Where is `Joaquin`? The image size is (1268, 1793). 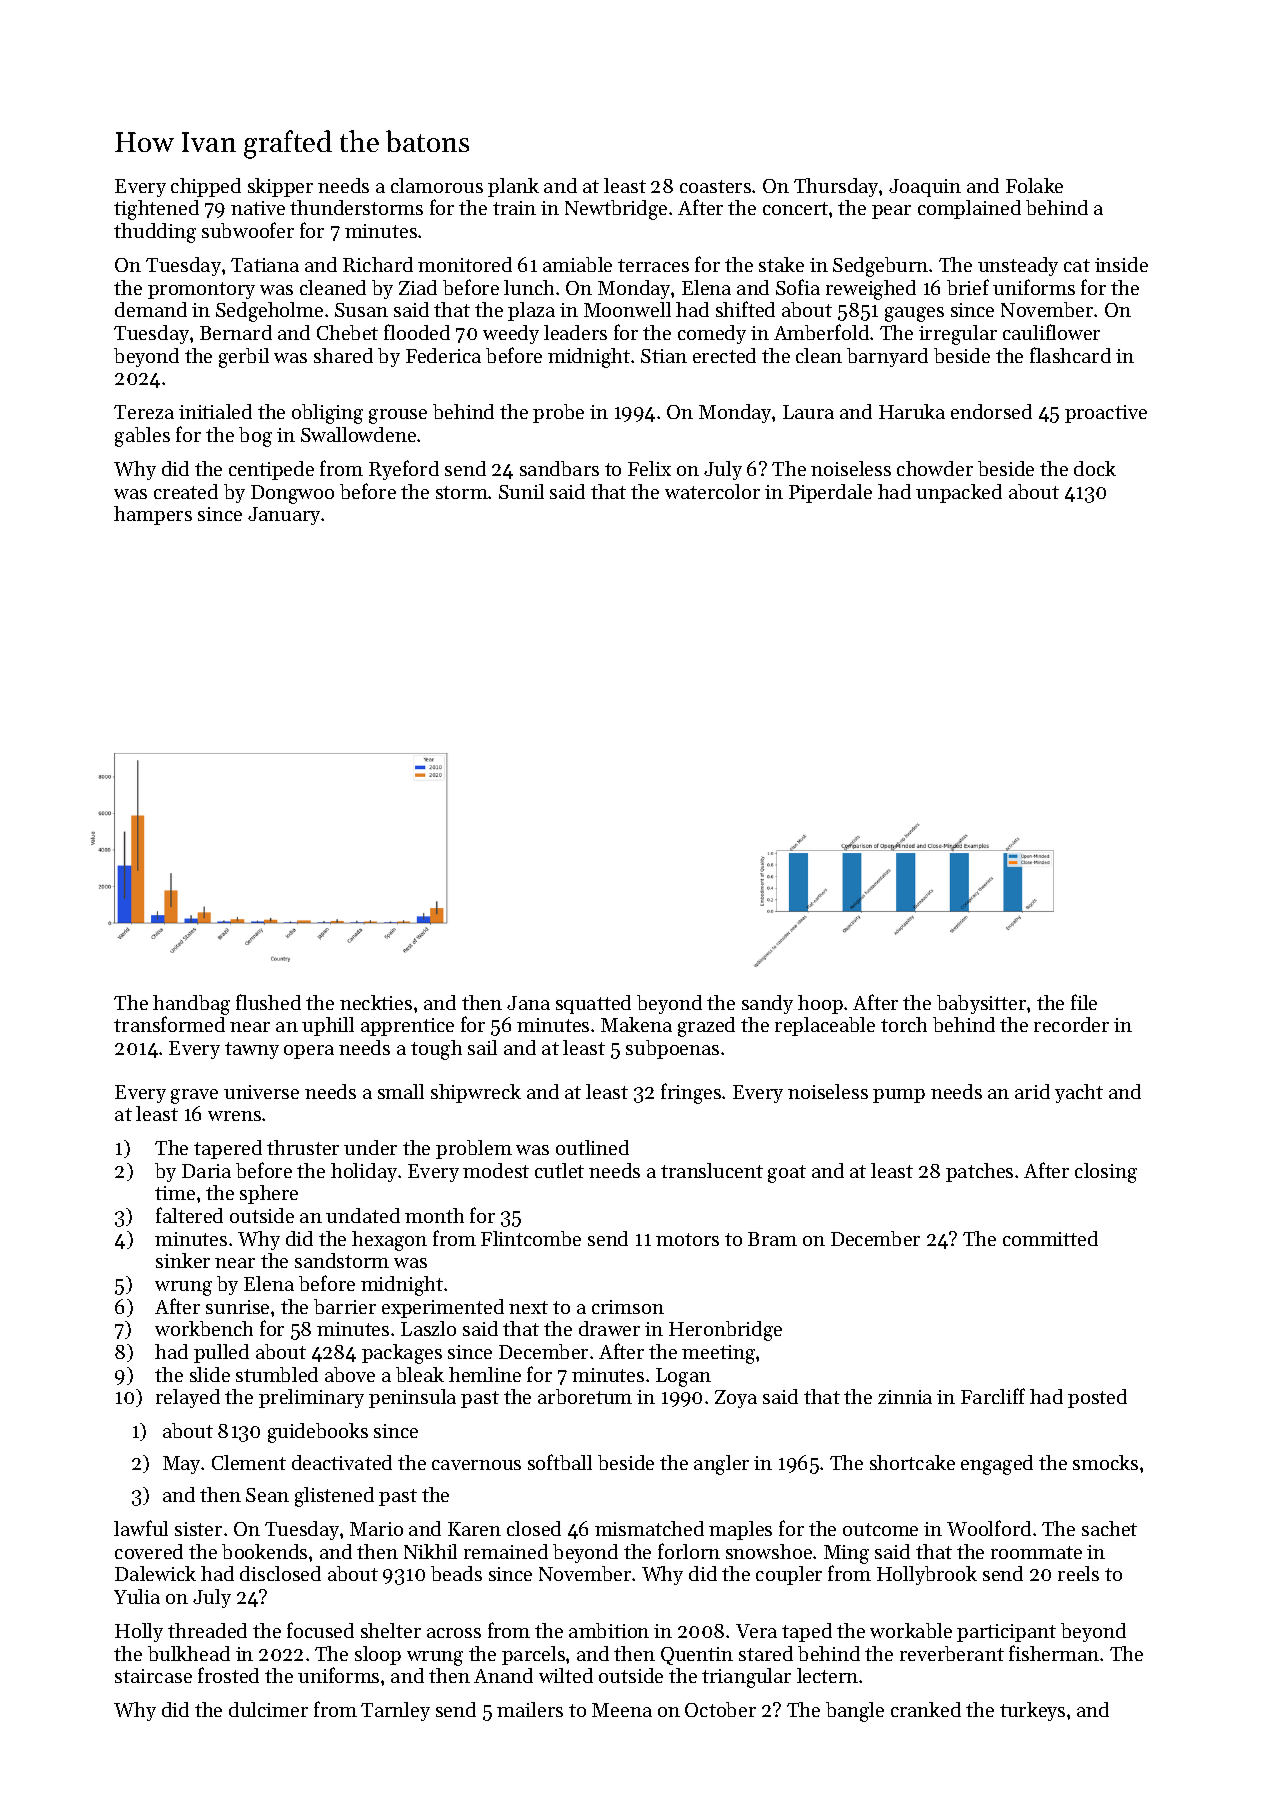
Joaquin is located at coordinates (925, 188).
